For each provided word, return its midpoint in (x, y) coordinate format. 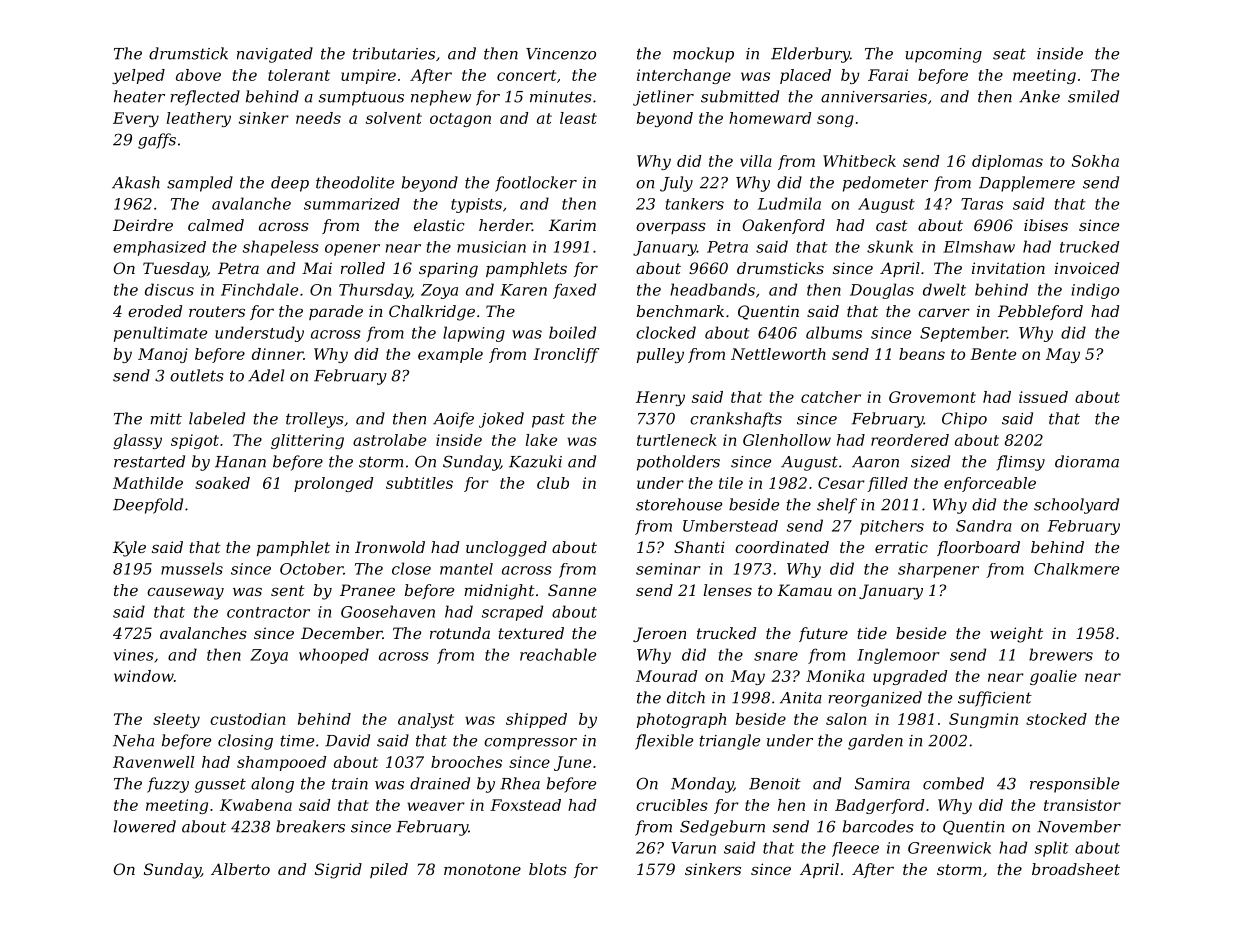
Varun (693, 848)
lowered (145, 826)
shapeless (281, 248)
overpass (671, 228)
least (578, 118)
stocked (1056, 719)
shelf (837, 506)
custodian (248, 719)
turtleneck (677, 440)
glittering (307, 441)
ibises (1046, 225)
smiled (1093, 96)
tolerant (299, 75)
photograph (681, 720)
